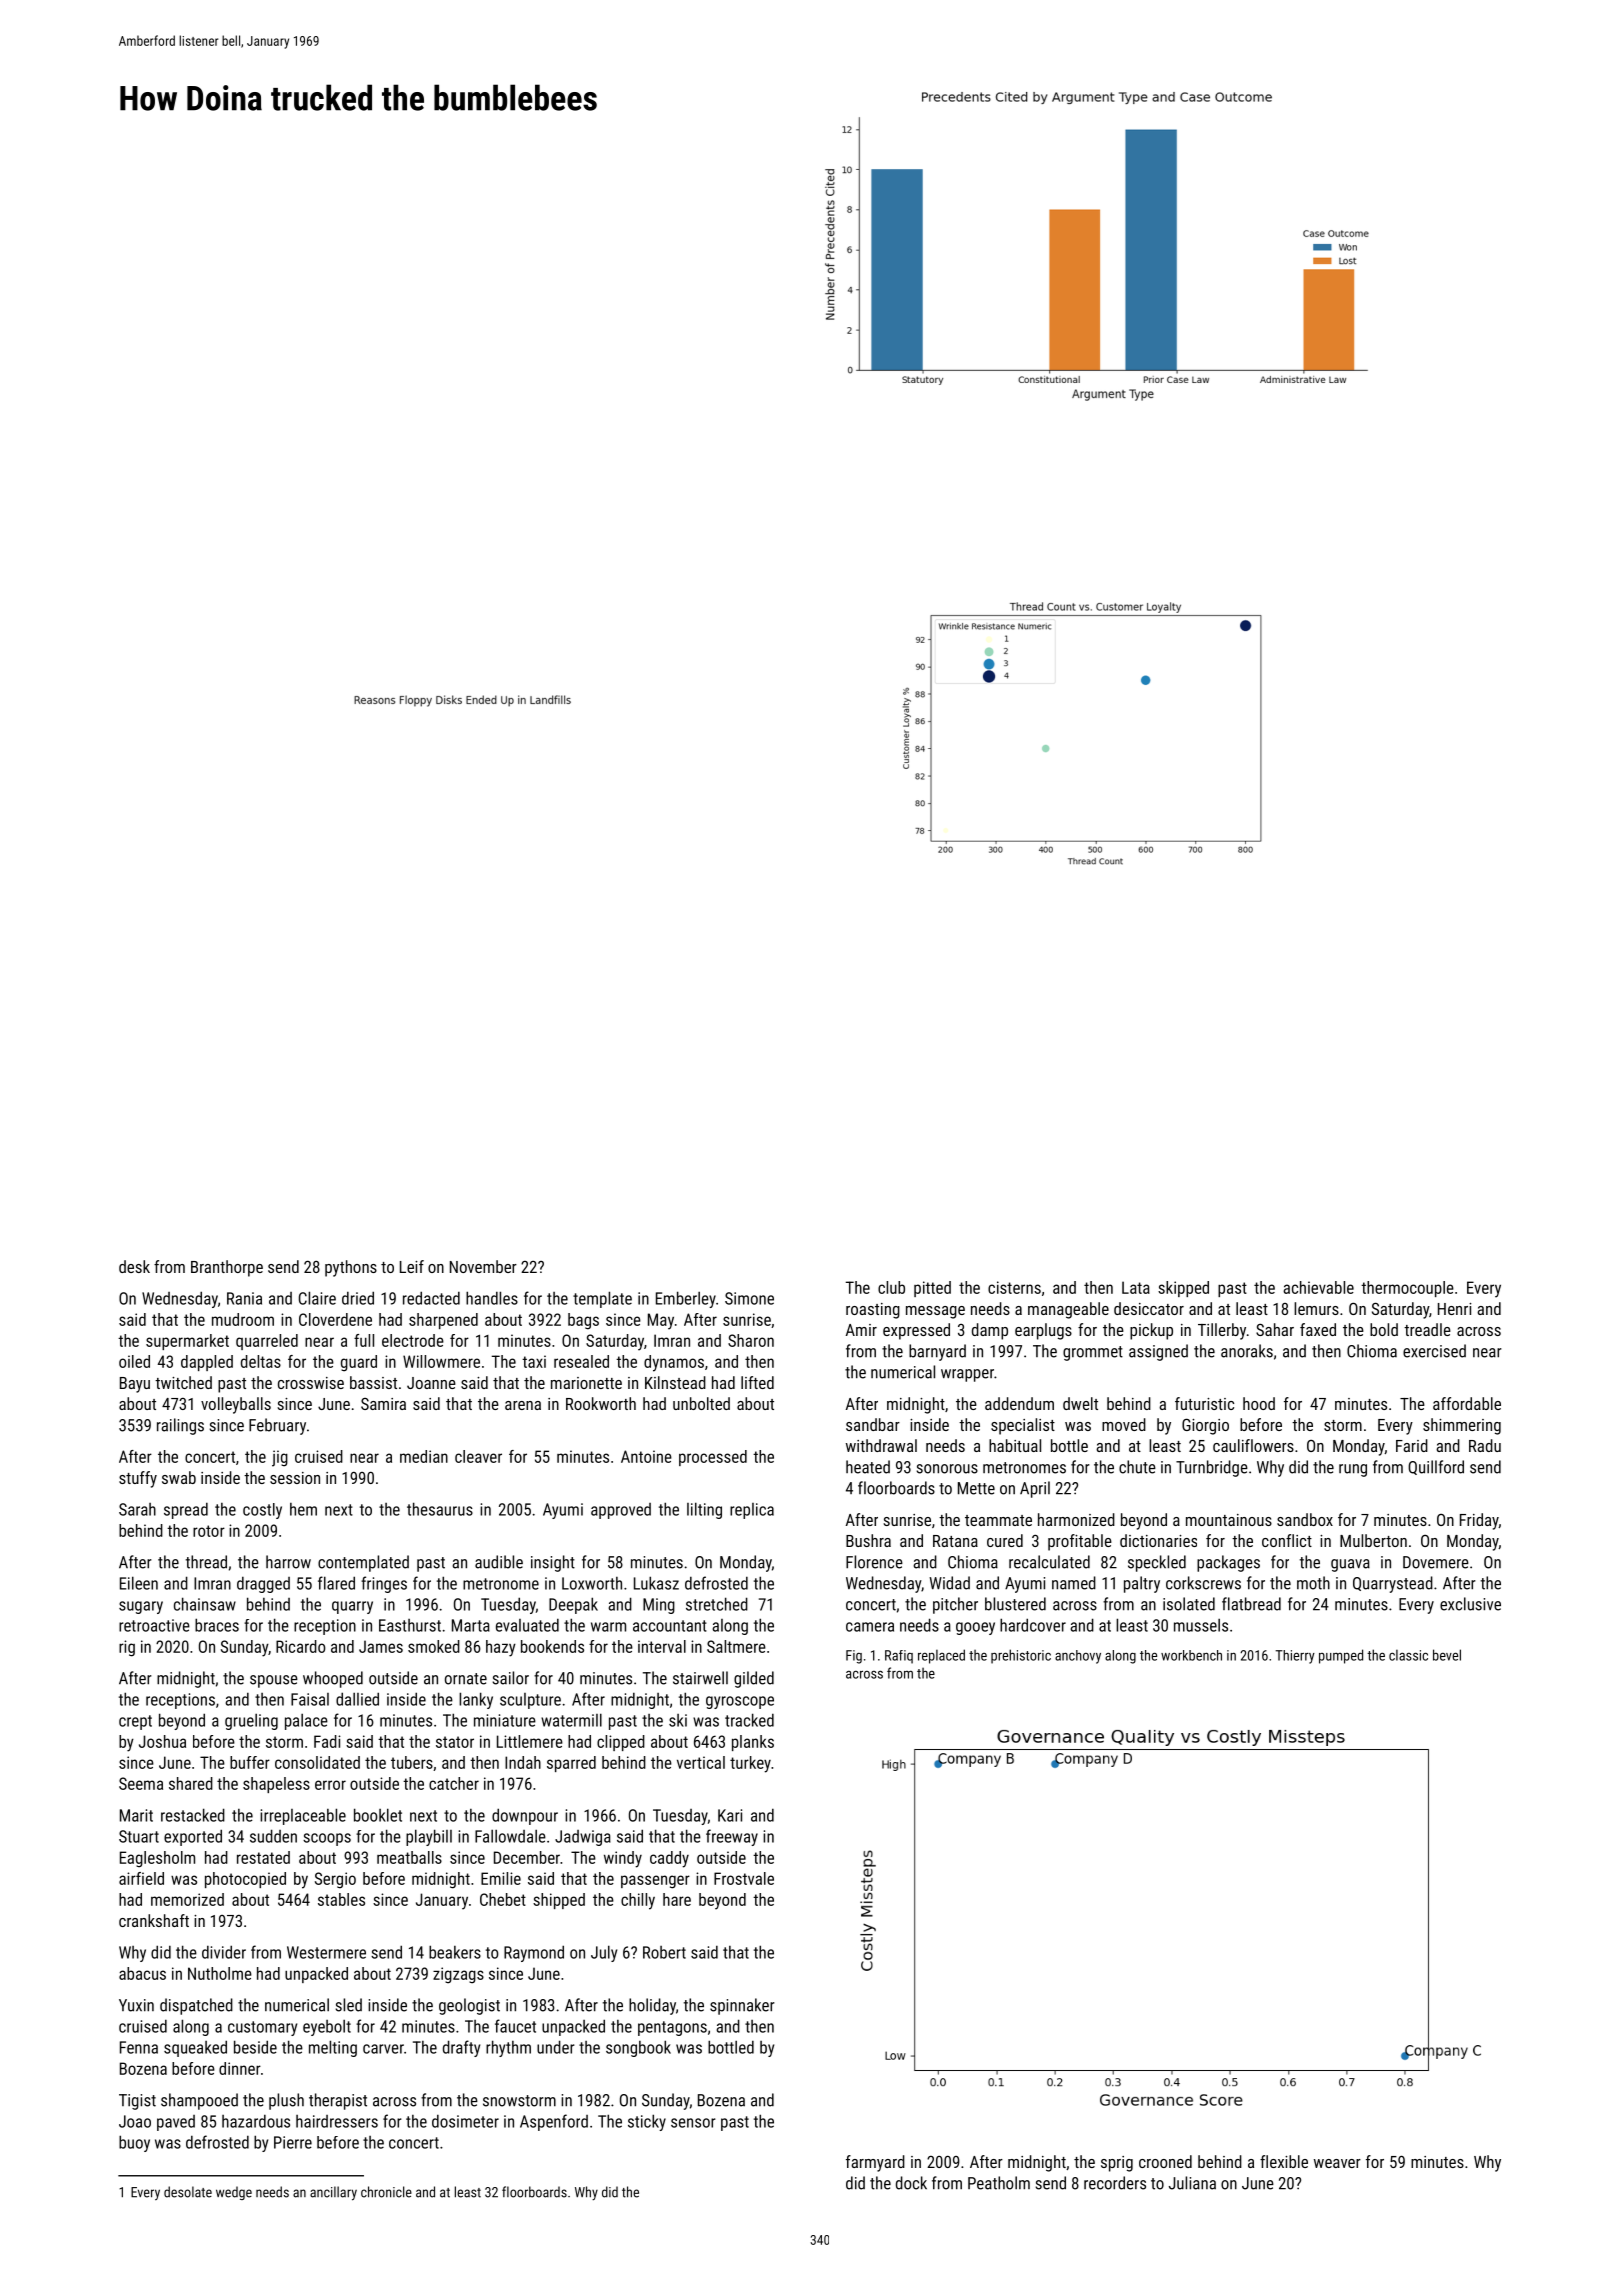 This screenshot has width=1620, height=2292. What do you see at coordinates (227, 1268) in the screenshot?
I see `Branthorpe` at bounding box center [227, 1268].
